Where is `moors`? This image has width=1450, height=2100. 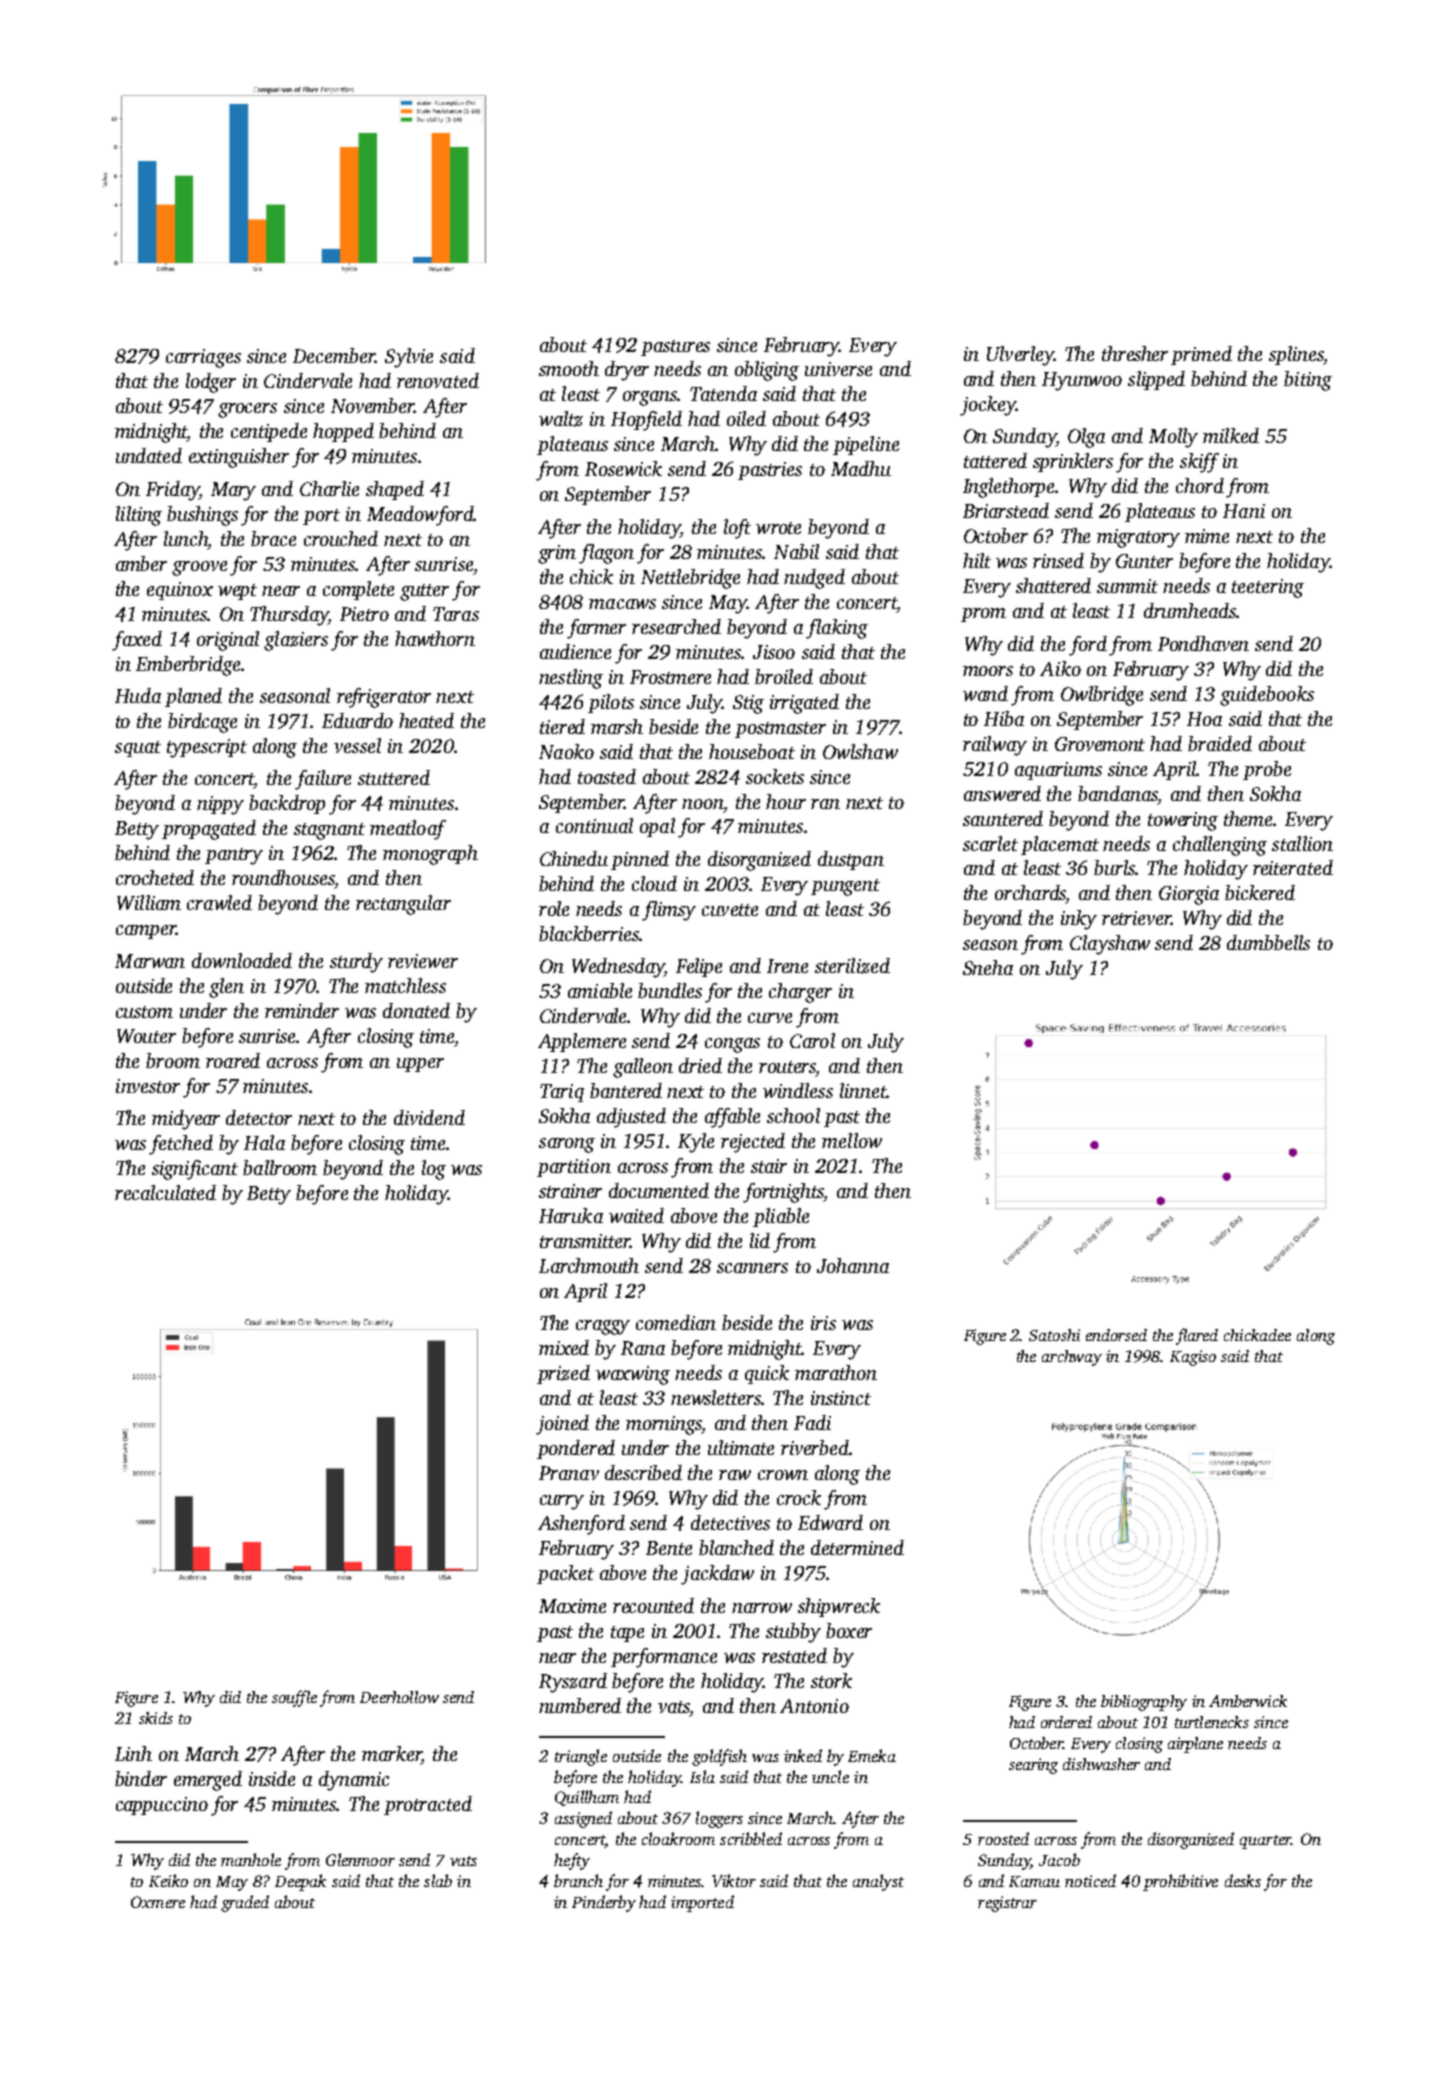 moors is located at coordinates (988, 671).
